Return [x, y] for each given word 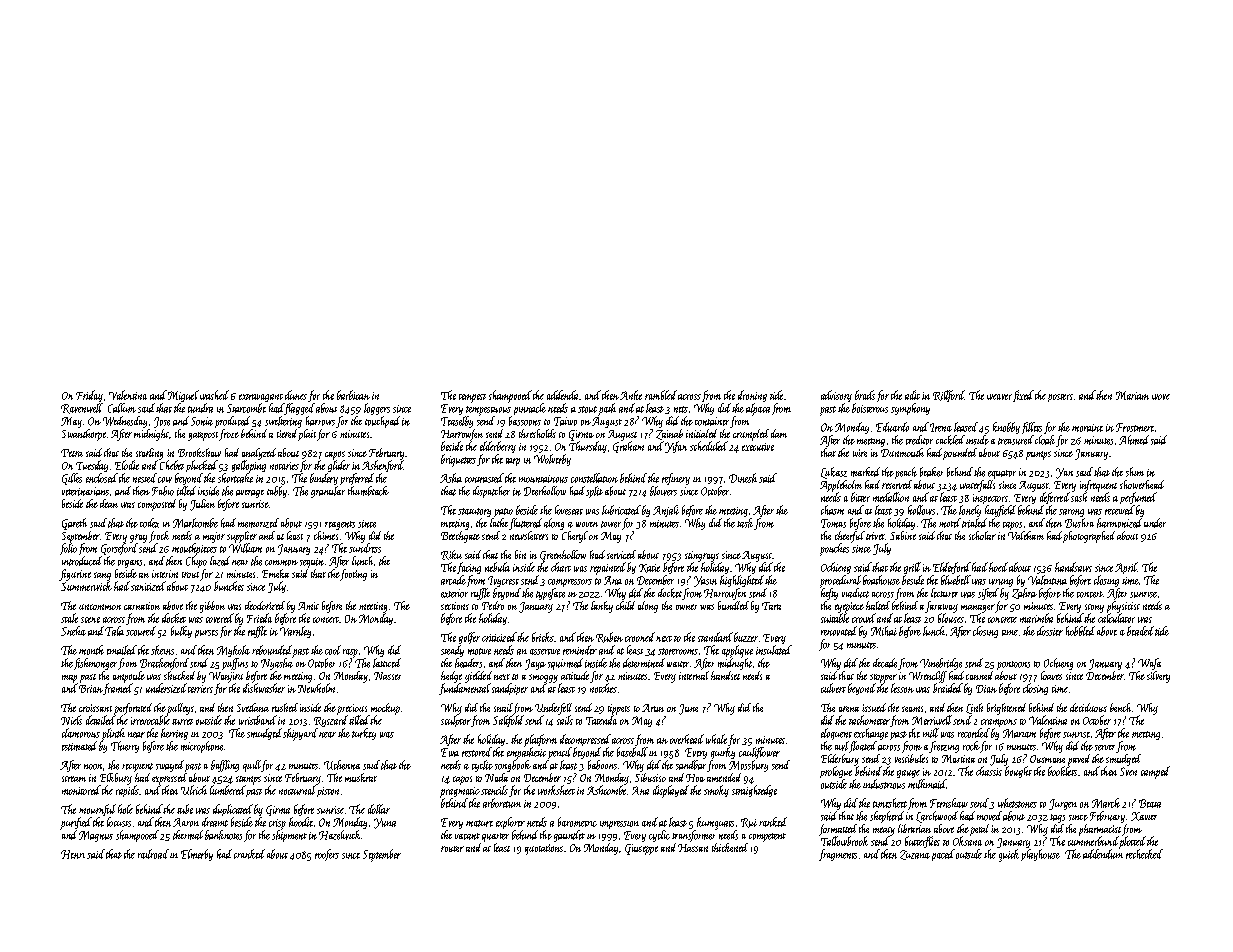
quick [1009, 855]
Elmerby [197, 855]
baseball [632, 752]
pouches [834, 549]
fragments [838, 855]
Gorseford [119, 549]
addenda [562, 395]
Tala [114, 631]
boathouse [881, 580]
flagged [299, 409]
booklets [1062, 771]
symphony [910, 409]
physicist [1123, 607]
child [625, 605]
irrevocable [150, 720]
